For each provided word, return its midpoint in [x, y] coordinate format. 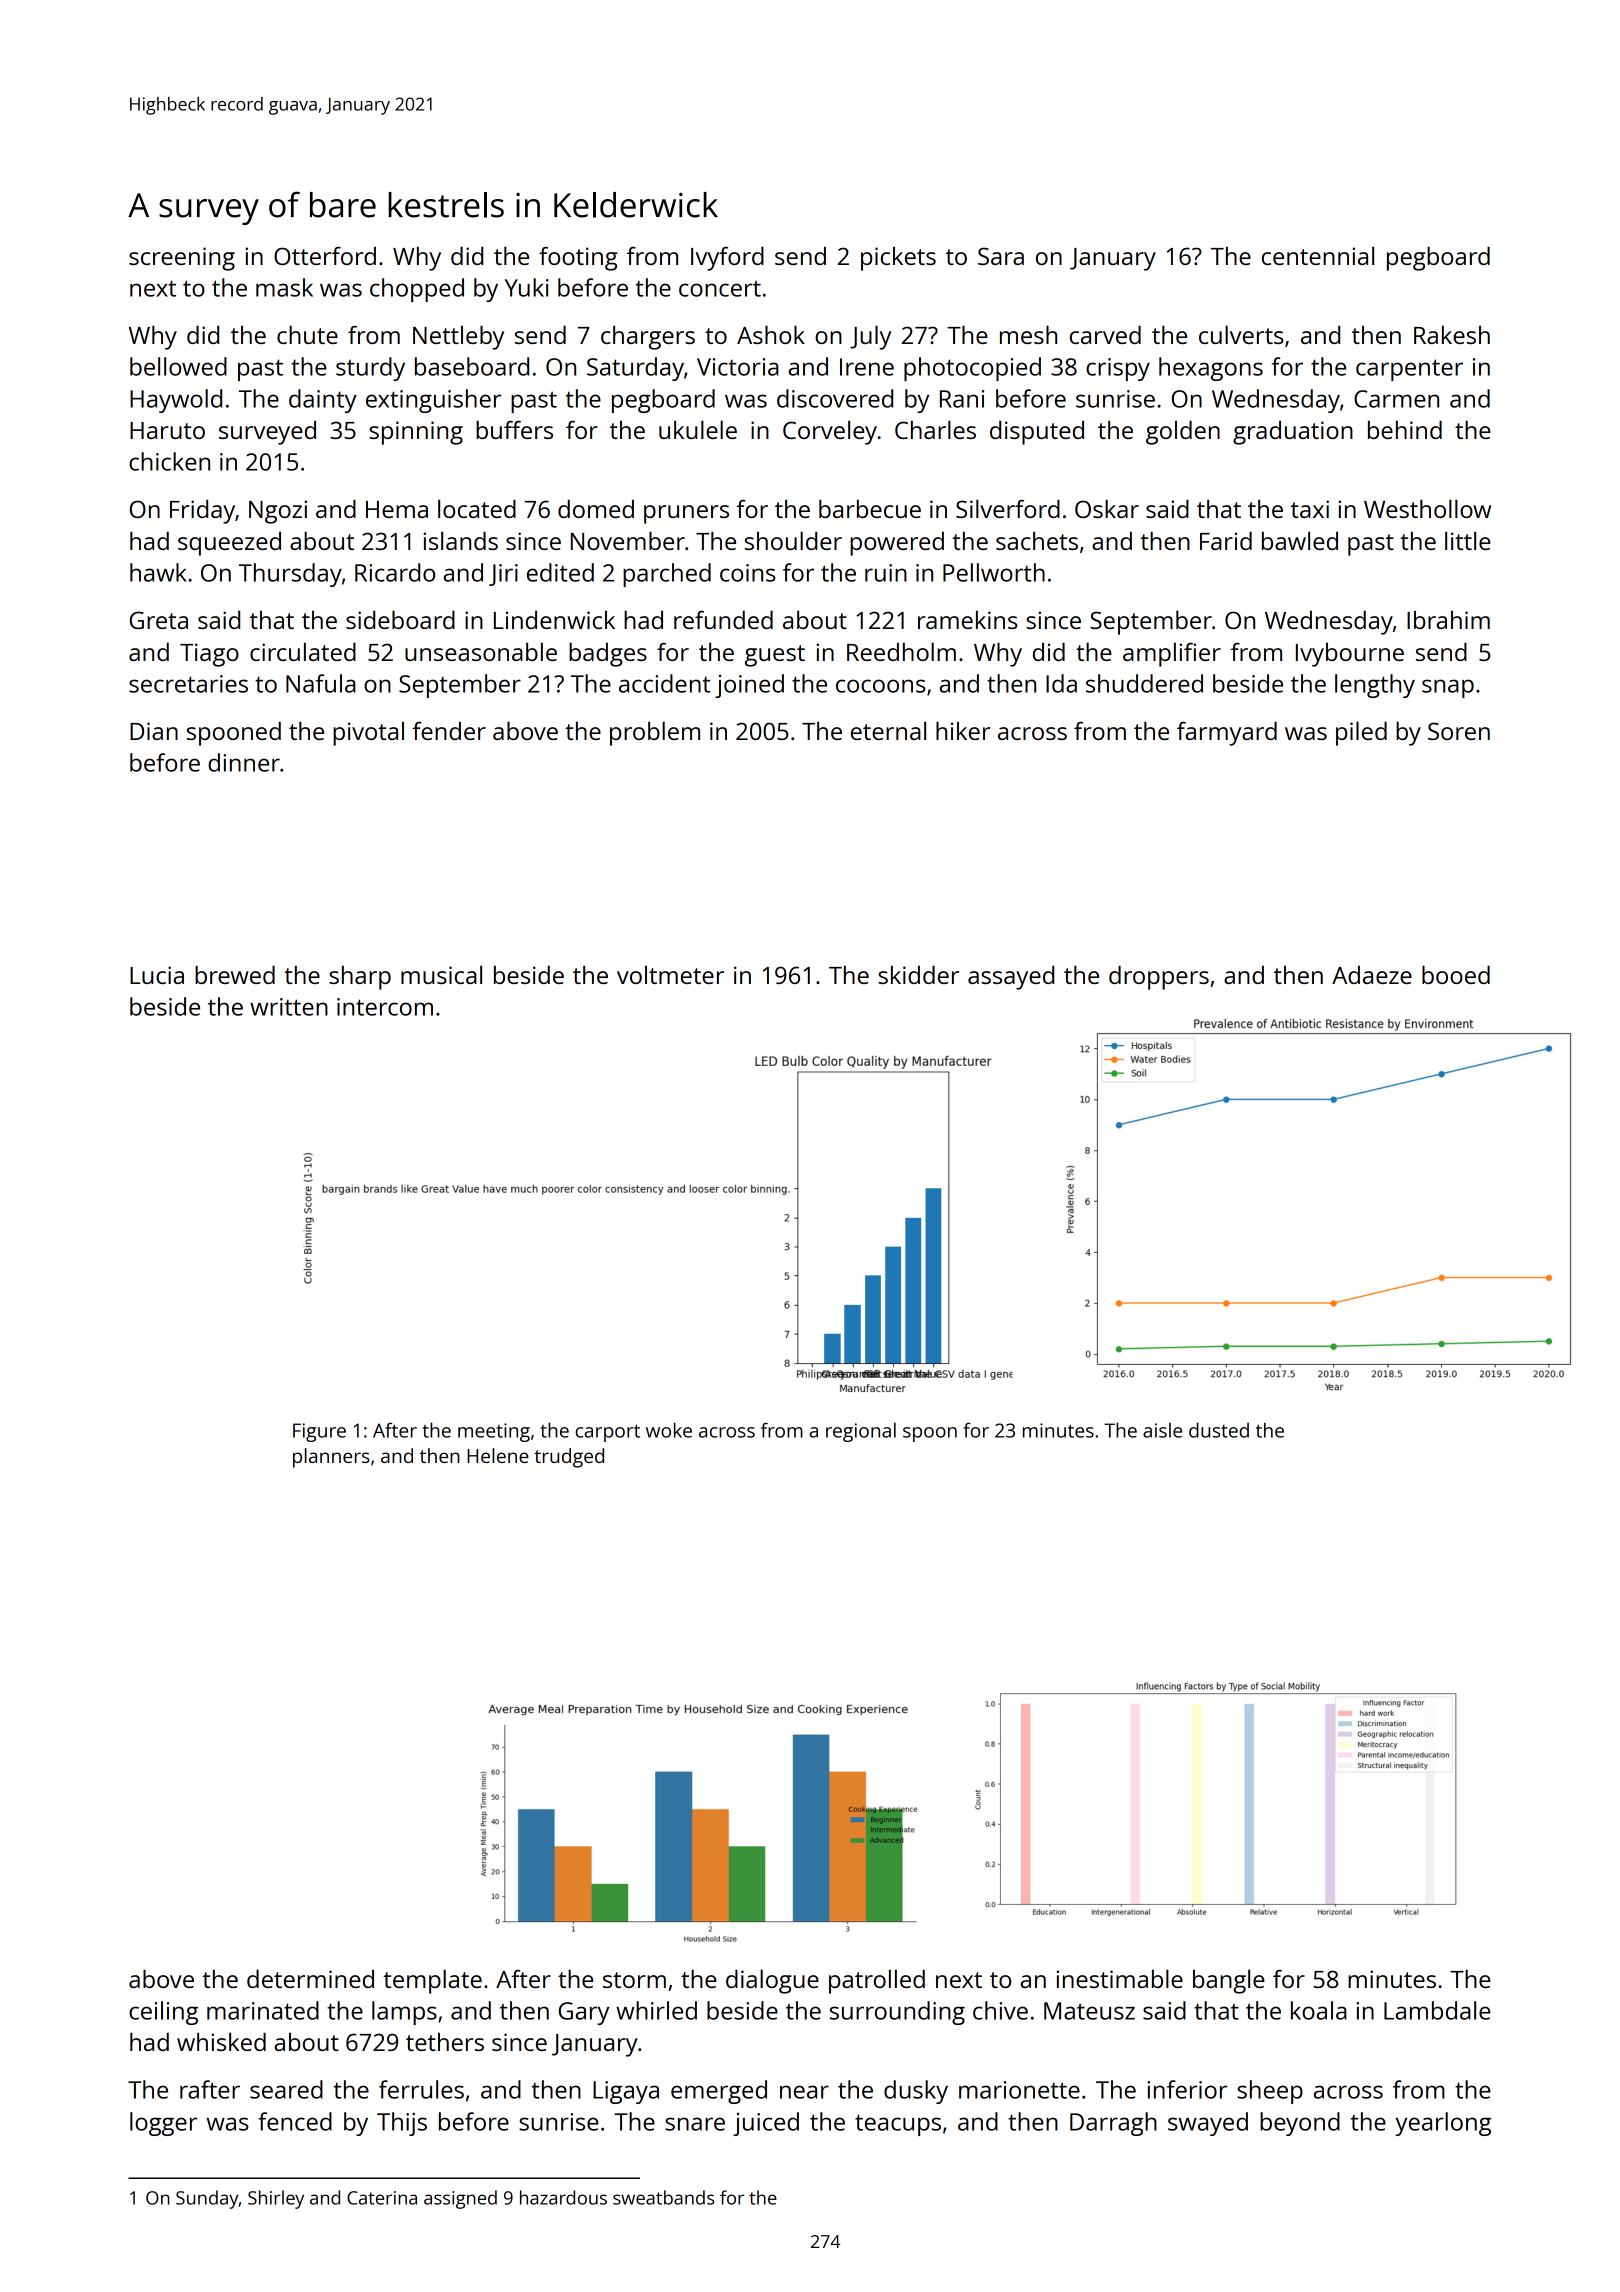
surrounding [897, 2013]
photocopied [972, 369]
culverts [1241, 334]
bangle [1229, 1982]
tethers [445, 2042]
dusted [1219, 1430]
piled [1361, 733]
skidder [918, 974]
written [289, 1007]
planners [331, 1458]
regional [861, 1432]
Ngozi [278, 512]
